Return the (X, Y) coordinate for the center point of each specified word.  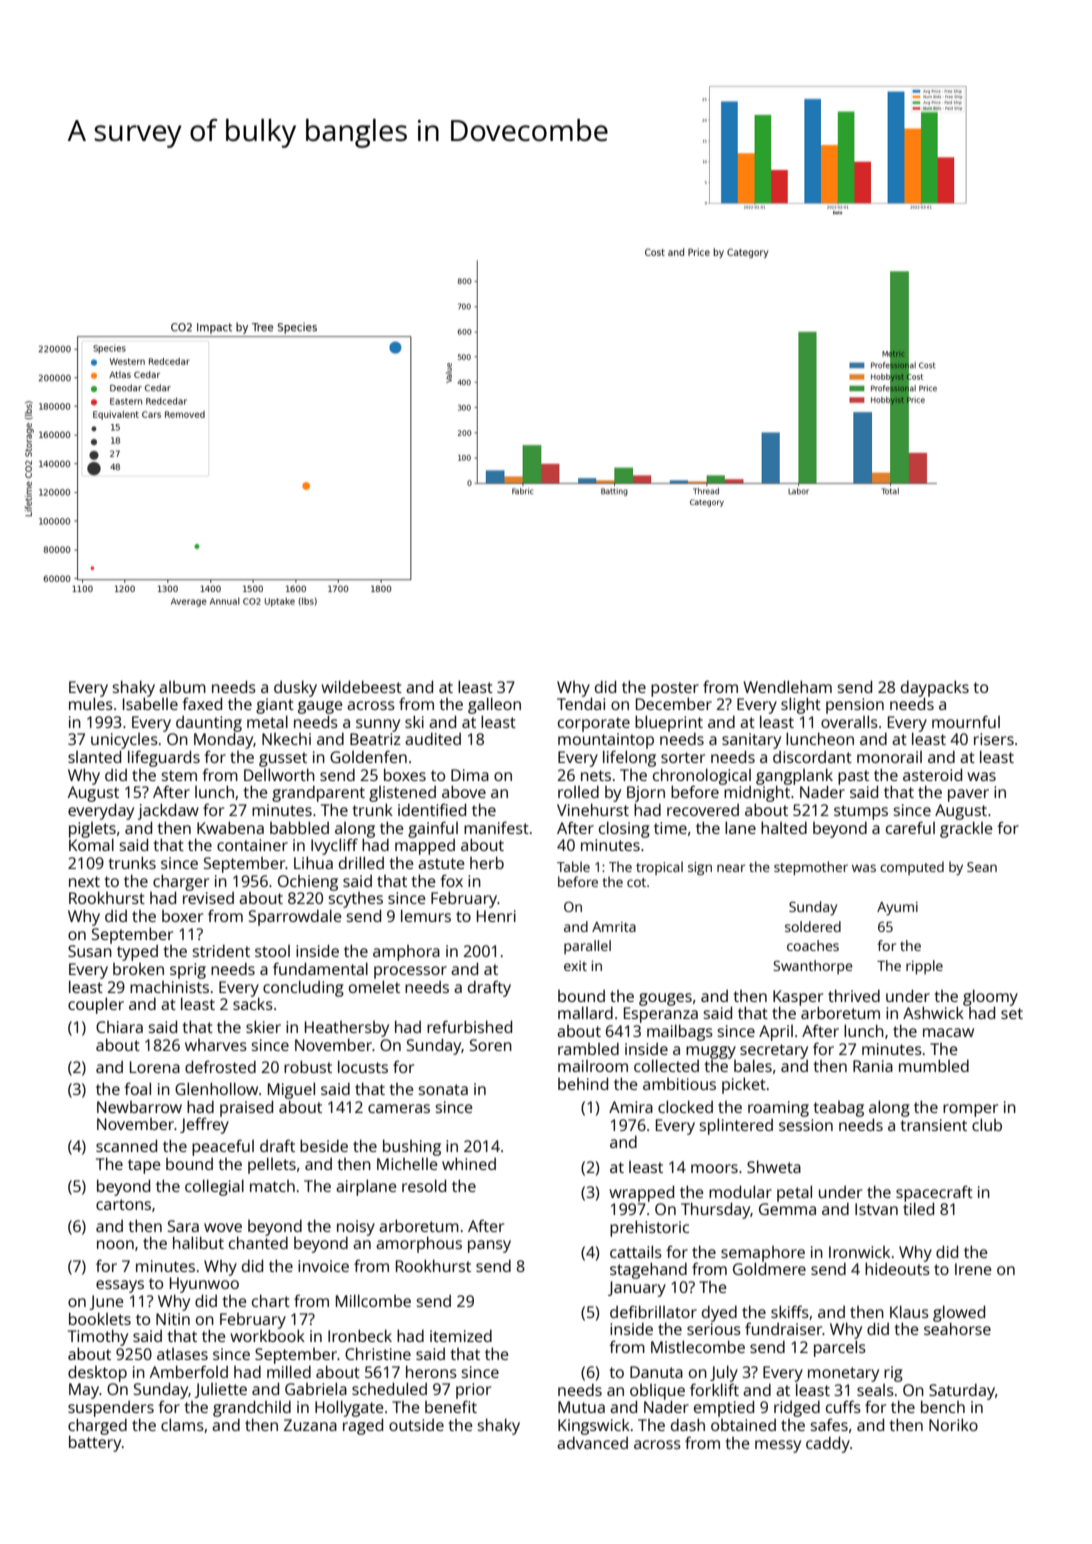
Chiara (119, 1027)
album (182, 687)
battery (95, 1443)
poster (675, 689)
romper (970, 1110)
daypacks (935, 688)
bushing (412, 1147)
